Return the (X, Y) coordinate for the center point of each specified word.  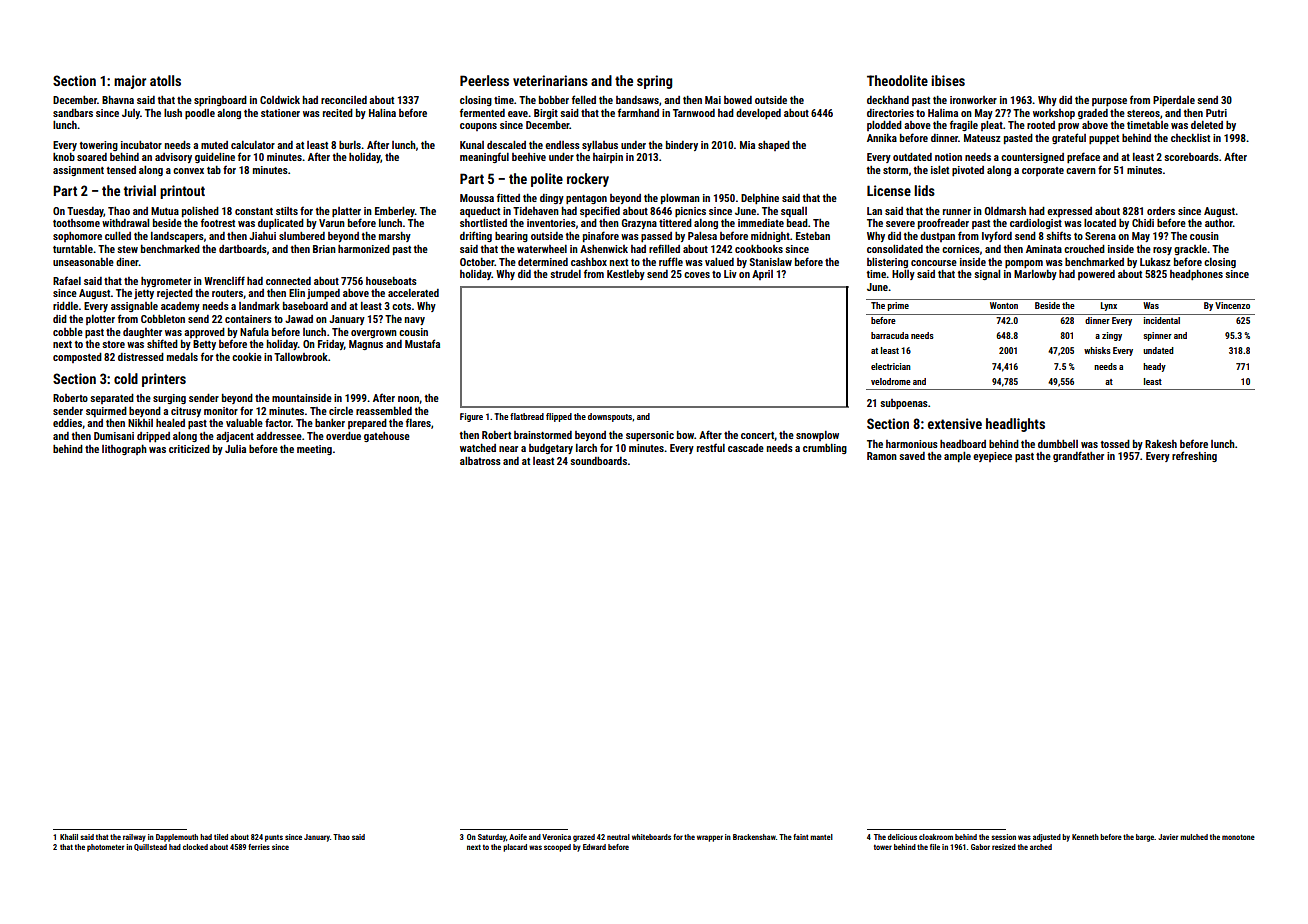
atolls (165, 80)
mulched (1194, 837)
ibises (948, 80)
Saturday (492, 838)
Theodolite (897, 80)
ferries (259, 847)
